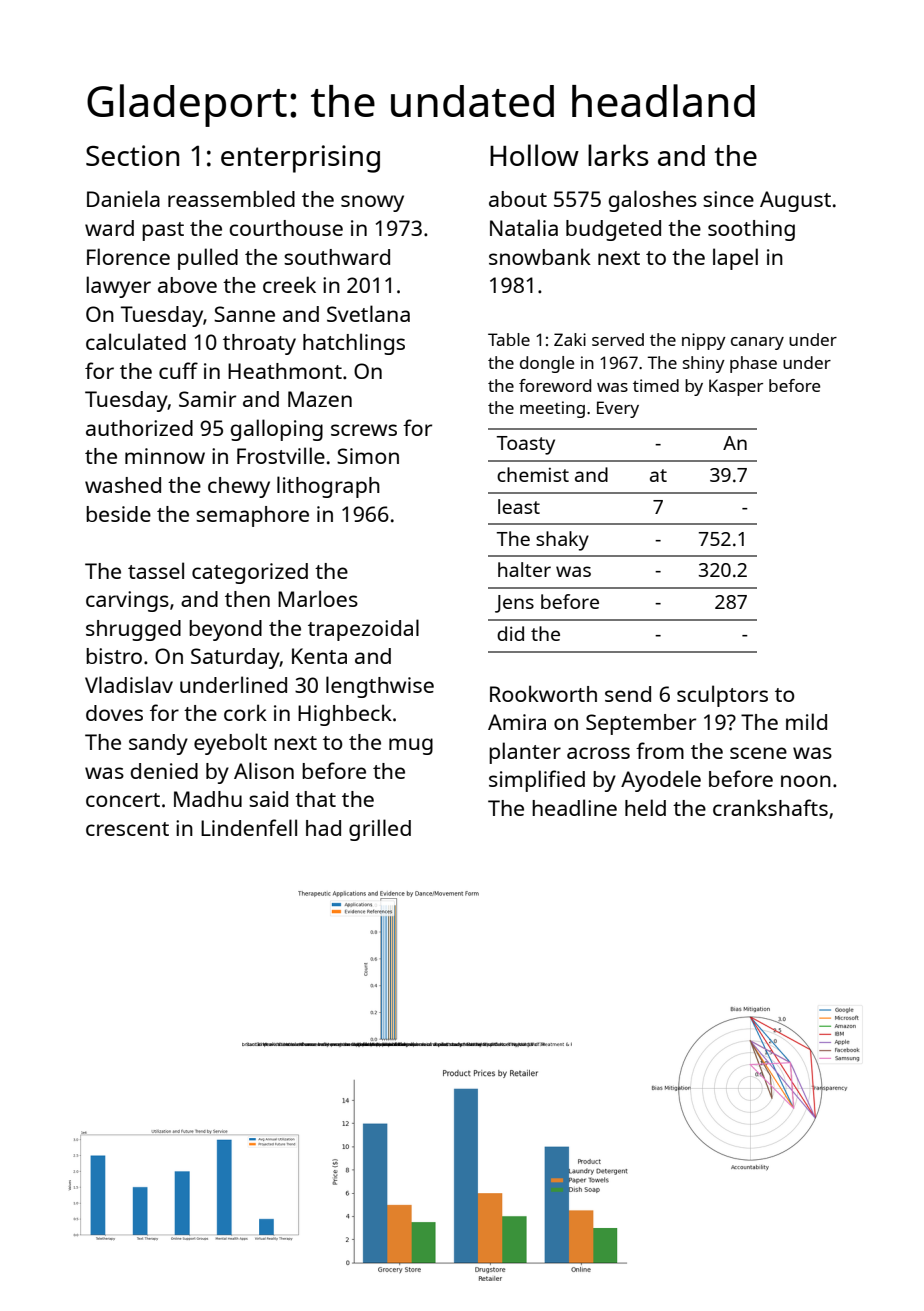 The image size is (924, 1311). I want to click on Kasper, so click(736, 387).
